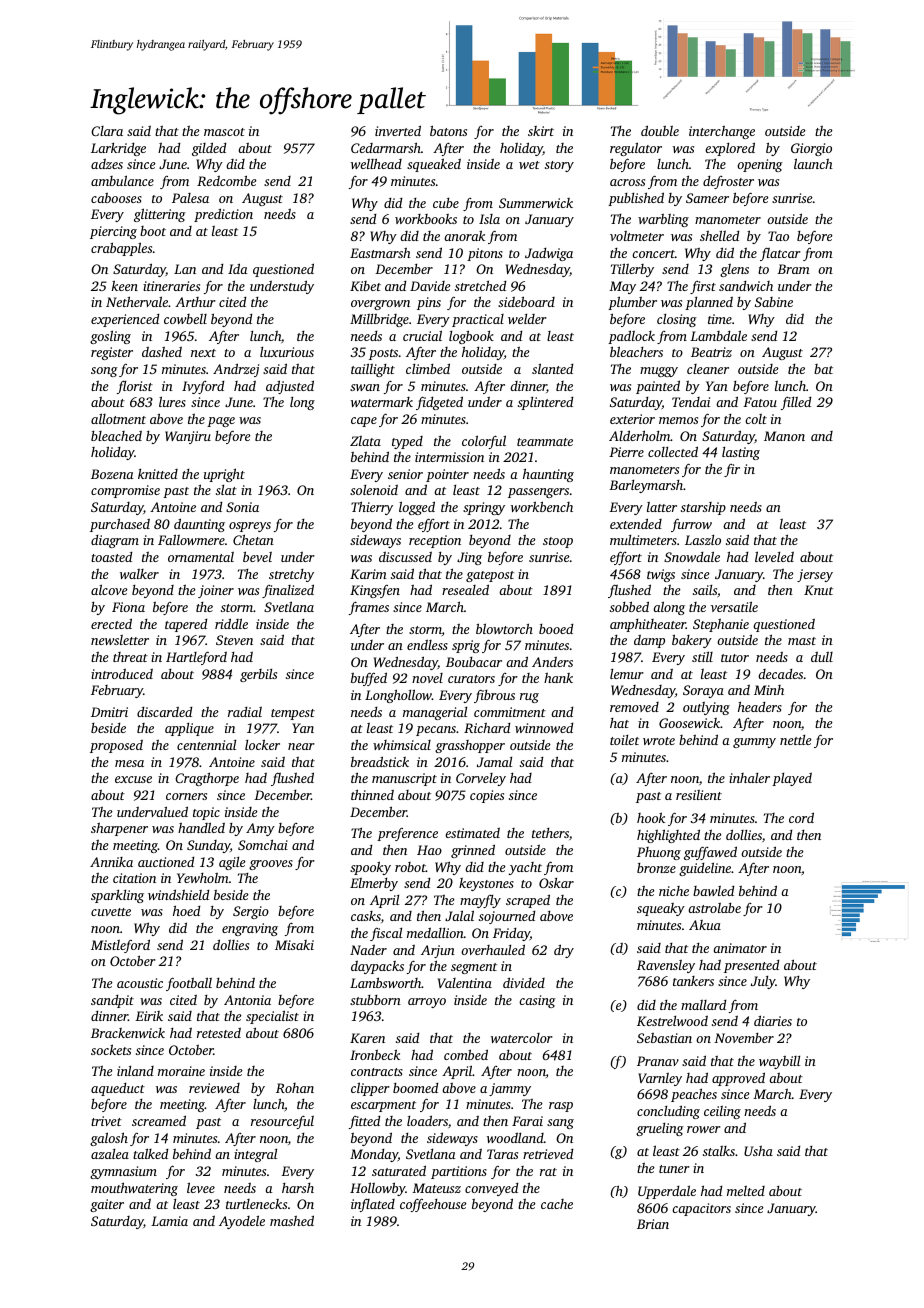 This image has height=1308, width=924. What do you see at coordinates (169, 1221) in the image?
I see `Lamia` at bounding box center [169, 1221].
